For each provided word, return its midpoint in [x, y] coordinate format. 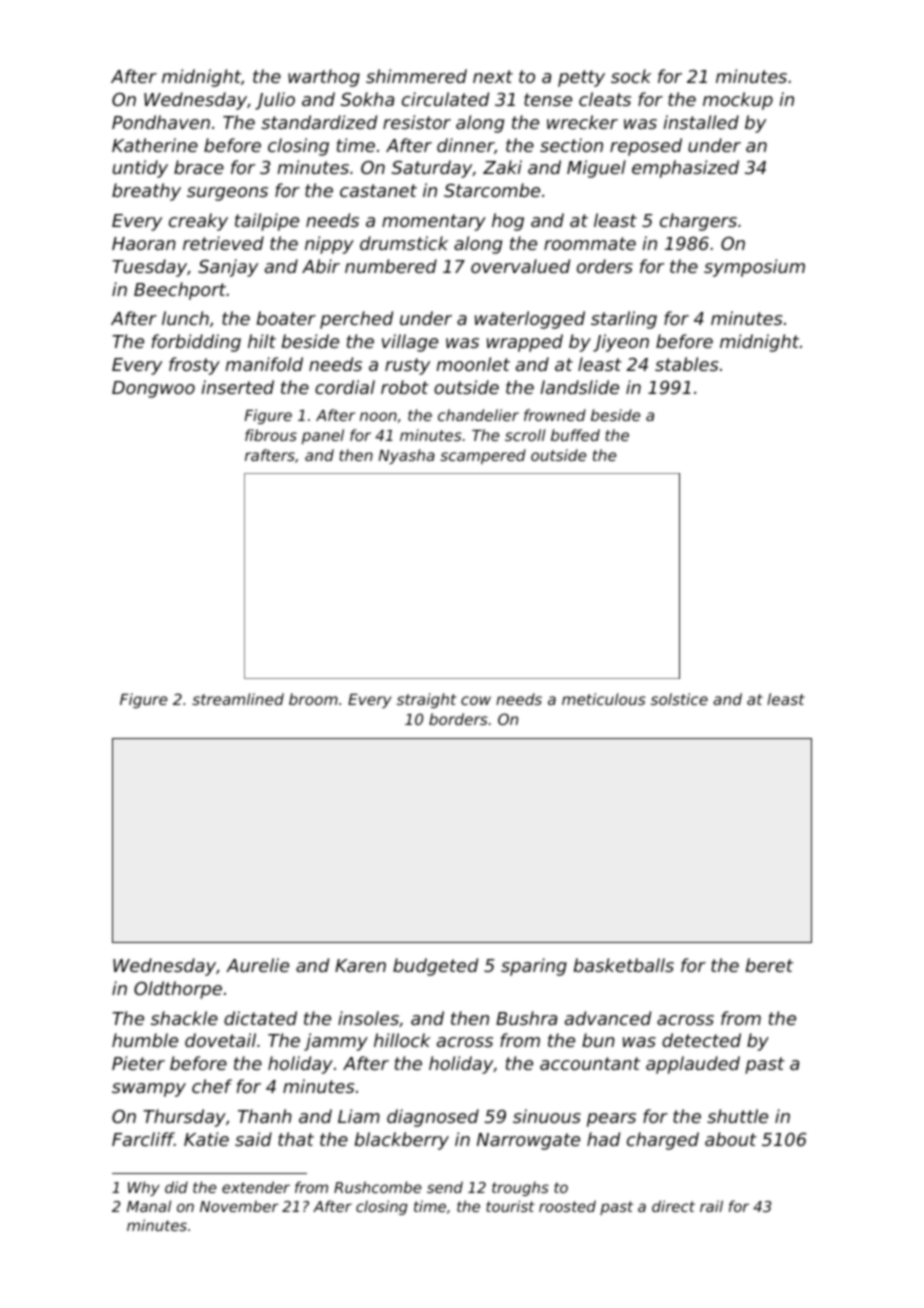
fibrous [271, 435]
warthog [324, 78]
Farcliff [143, 1139]
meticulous [604, 699]
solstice [679, 699]
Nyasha [407, 456]
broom [313, 699]
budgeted [435, 967]
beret [769, 965]
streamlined [238, 699]
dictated [260, 1018]
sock [631, 76]
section [571, 145]
